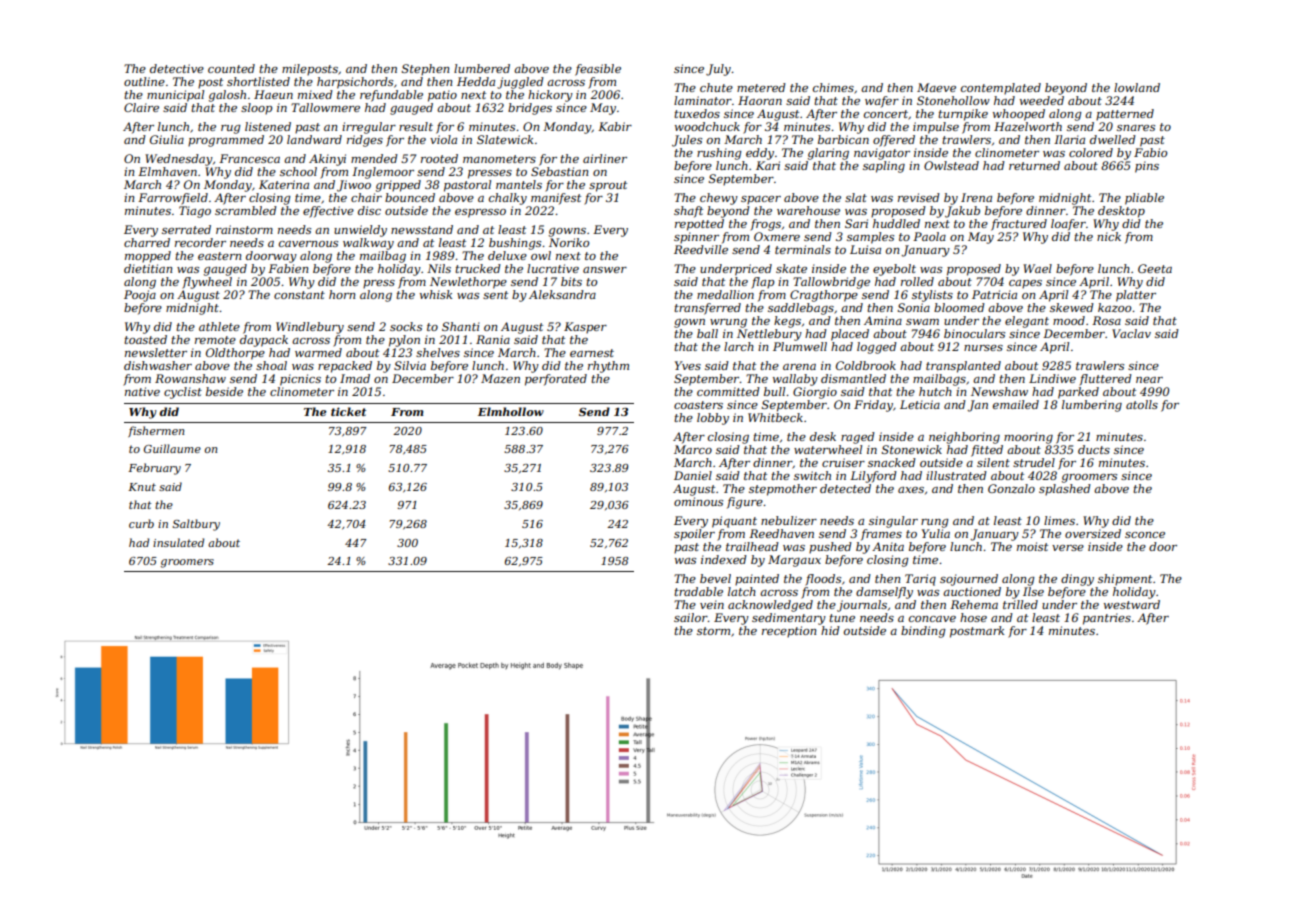 The height and width of the screenshot is (924, 1308). What do you see at coordinates (569, 242) in the screenshot?
I see `Noriko` at bounding box center [569, 242].
